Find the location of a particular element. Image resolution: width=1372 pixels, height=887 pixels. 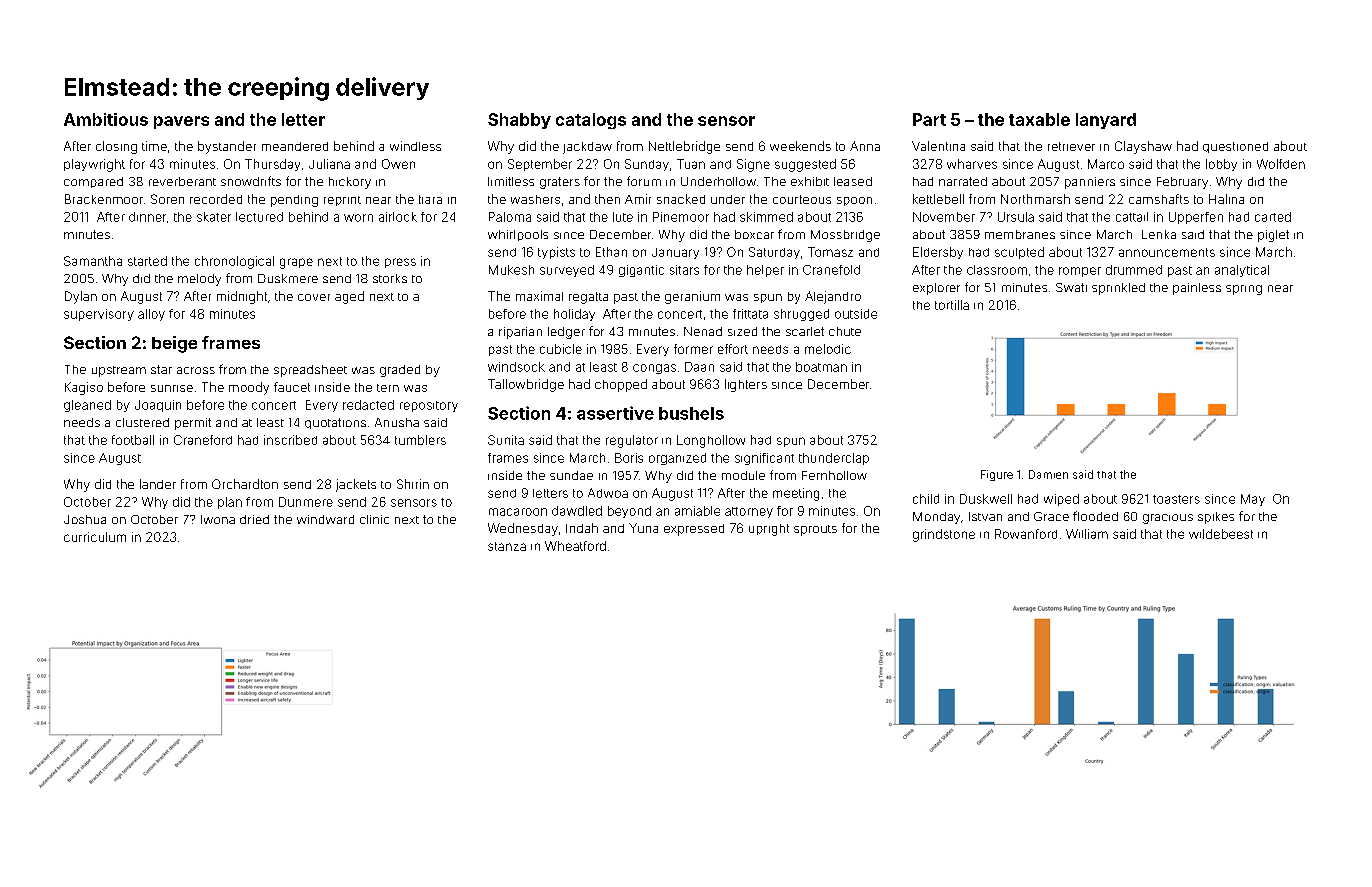

Swati is located at coordinates (1071, 287).
